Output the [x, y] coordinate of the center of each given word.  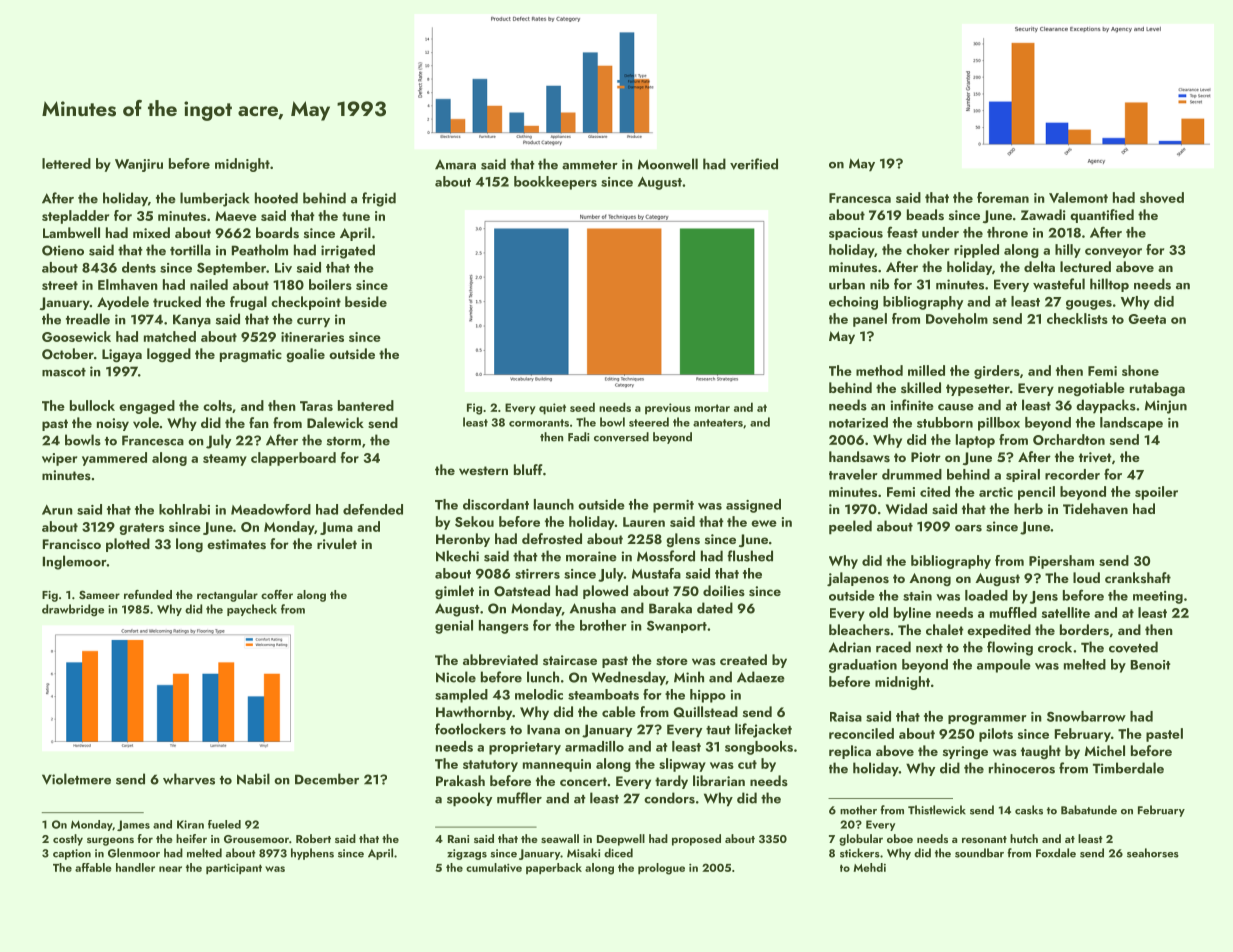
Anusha [593, 608]
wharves [189, 779]
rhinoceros [1022, 768]
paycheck [252, 610]
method [879, 370]
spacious [856, 234]
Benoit [1151, 665]
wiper [59, 459]
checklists [1077, 318]
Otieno [63, 250]
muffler [519, 798]
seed [582, 407]
